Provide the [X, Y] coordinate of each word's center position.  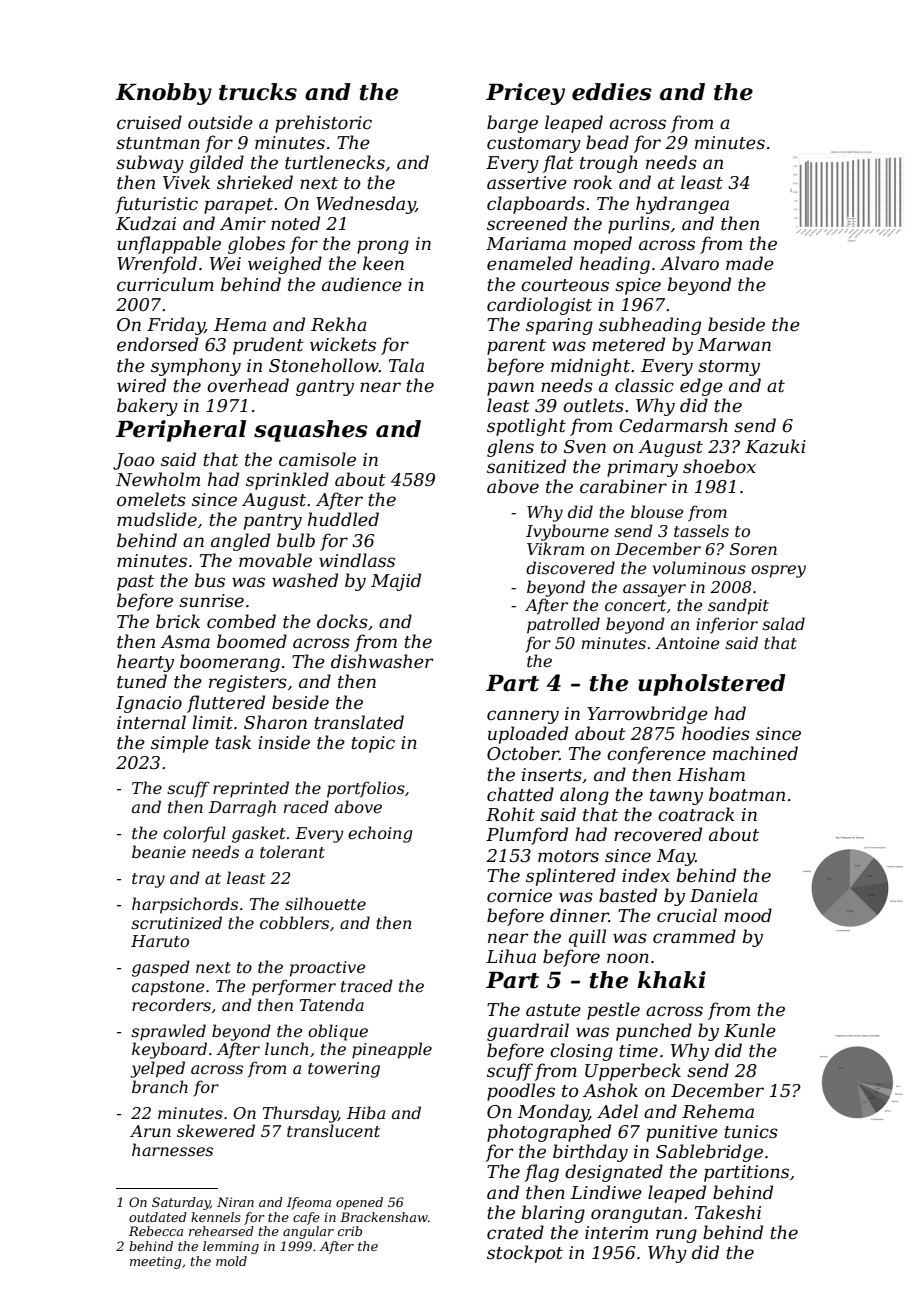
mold [231, 1261]
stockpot [525, 1254]
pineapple [392, 1050]
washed [305, 580]
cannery [523, 717]
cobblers [294, 922]
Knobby [164, 94]
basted [628, 895]
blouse [657, 511]
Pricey [525, 94]
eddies [612, 92]
